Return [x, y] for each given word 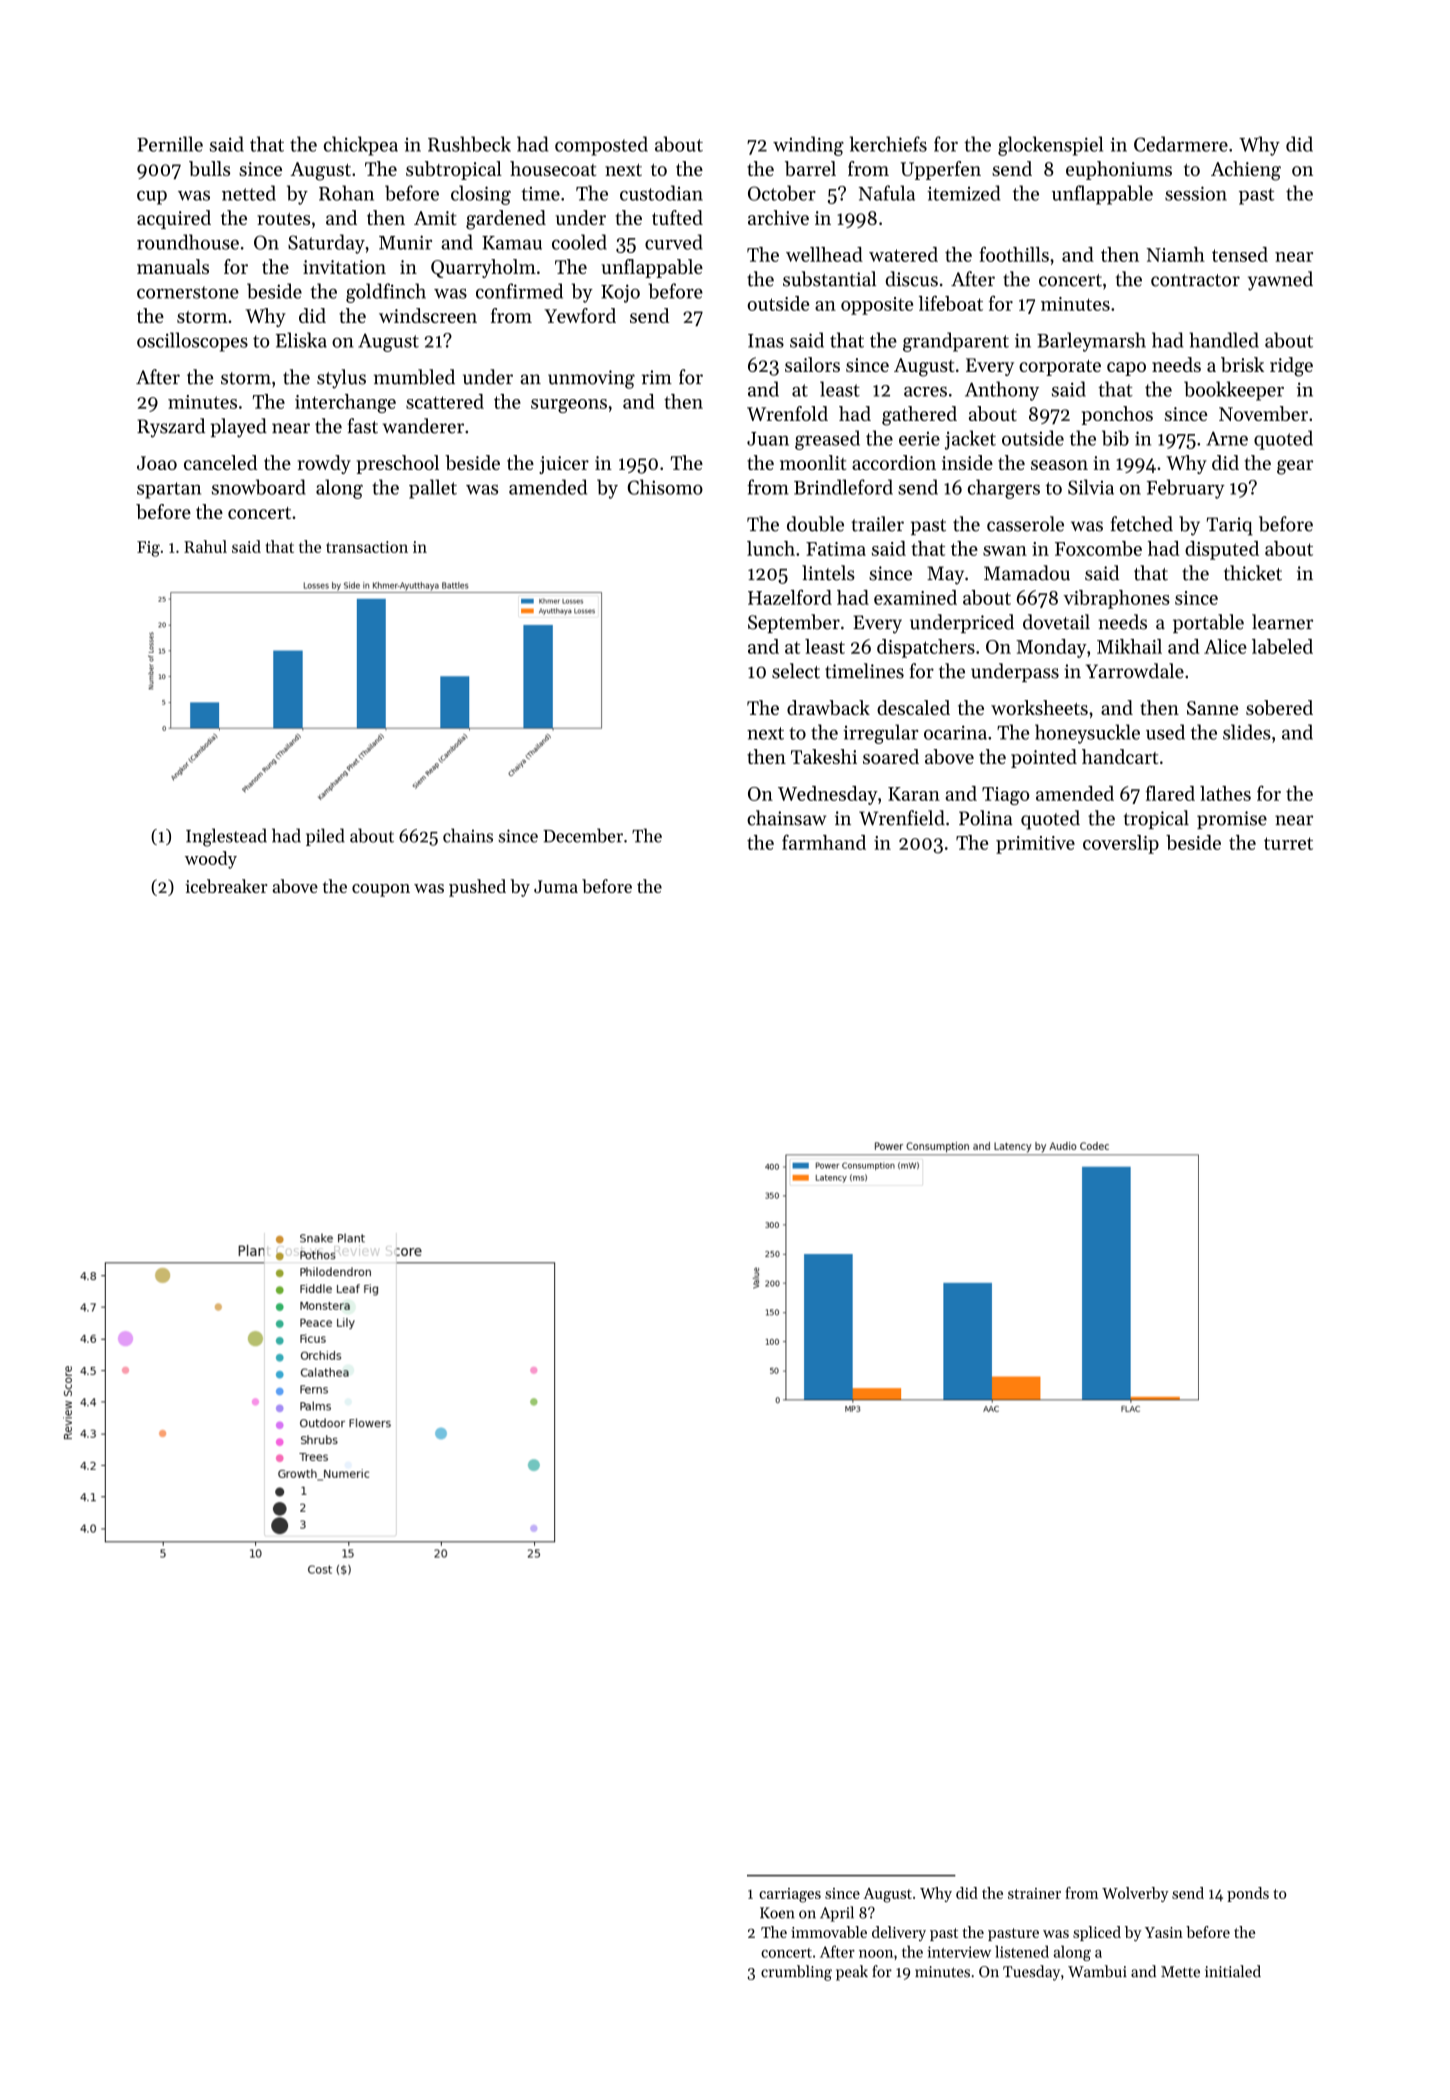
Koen [777, 1913]
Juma [556, 886]
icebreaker [226, 886]
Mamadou [1027, 573]
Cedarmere [1181, 144]
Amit [435, 218]
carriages [790, 1895]
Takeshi [824, 756]
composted [601, 146]
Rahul [205, 546]
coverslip [1121, 844]
